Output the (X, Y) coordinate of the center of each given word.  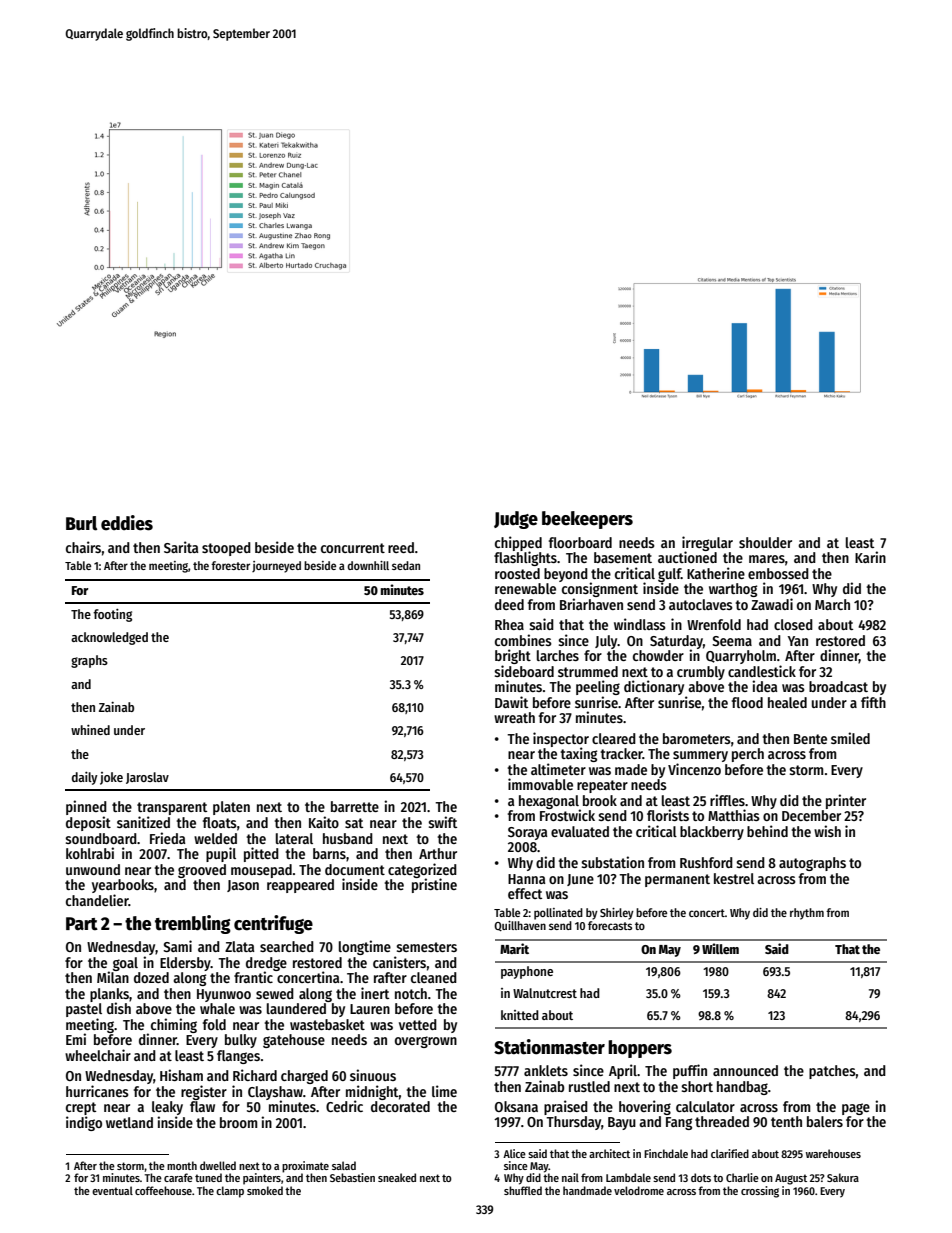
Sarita (181, 547)
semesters (426, 947)
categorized (422, 870)
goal (125, 964)
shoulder (765, 542)
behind (767, 831)
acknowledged (109, 638)
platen (231, 808)
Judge (516, 520)
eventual (112, 1190)
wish (827, 831)
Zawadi (772, 604)
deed (509, 604)
